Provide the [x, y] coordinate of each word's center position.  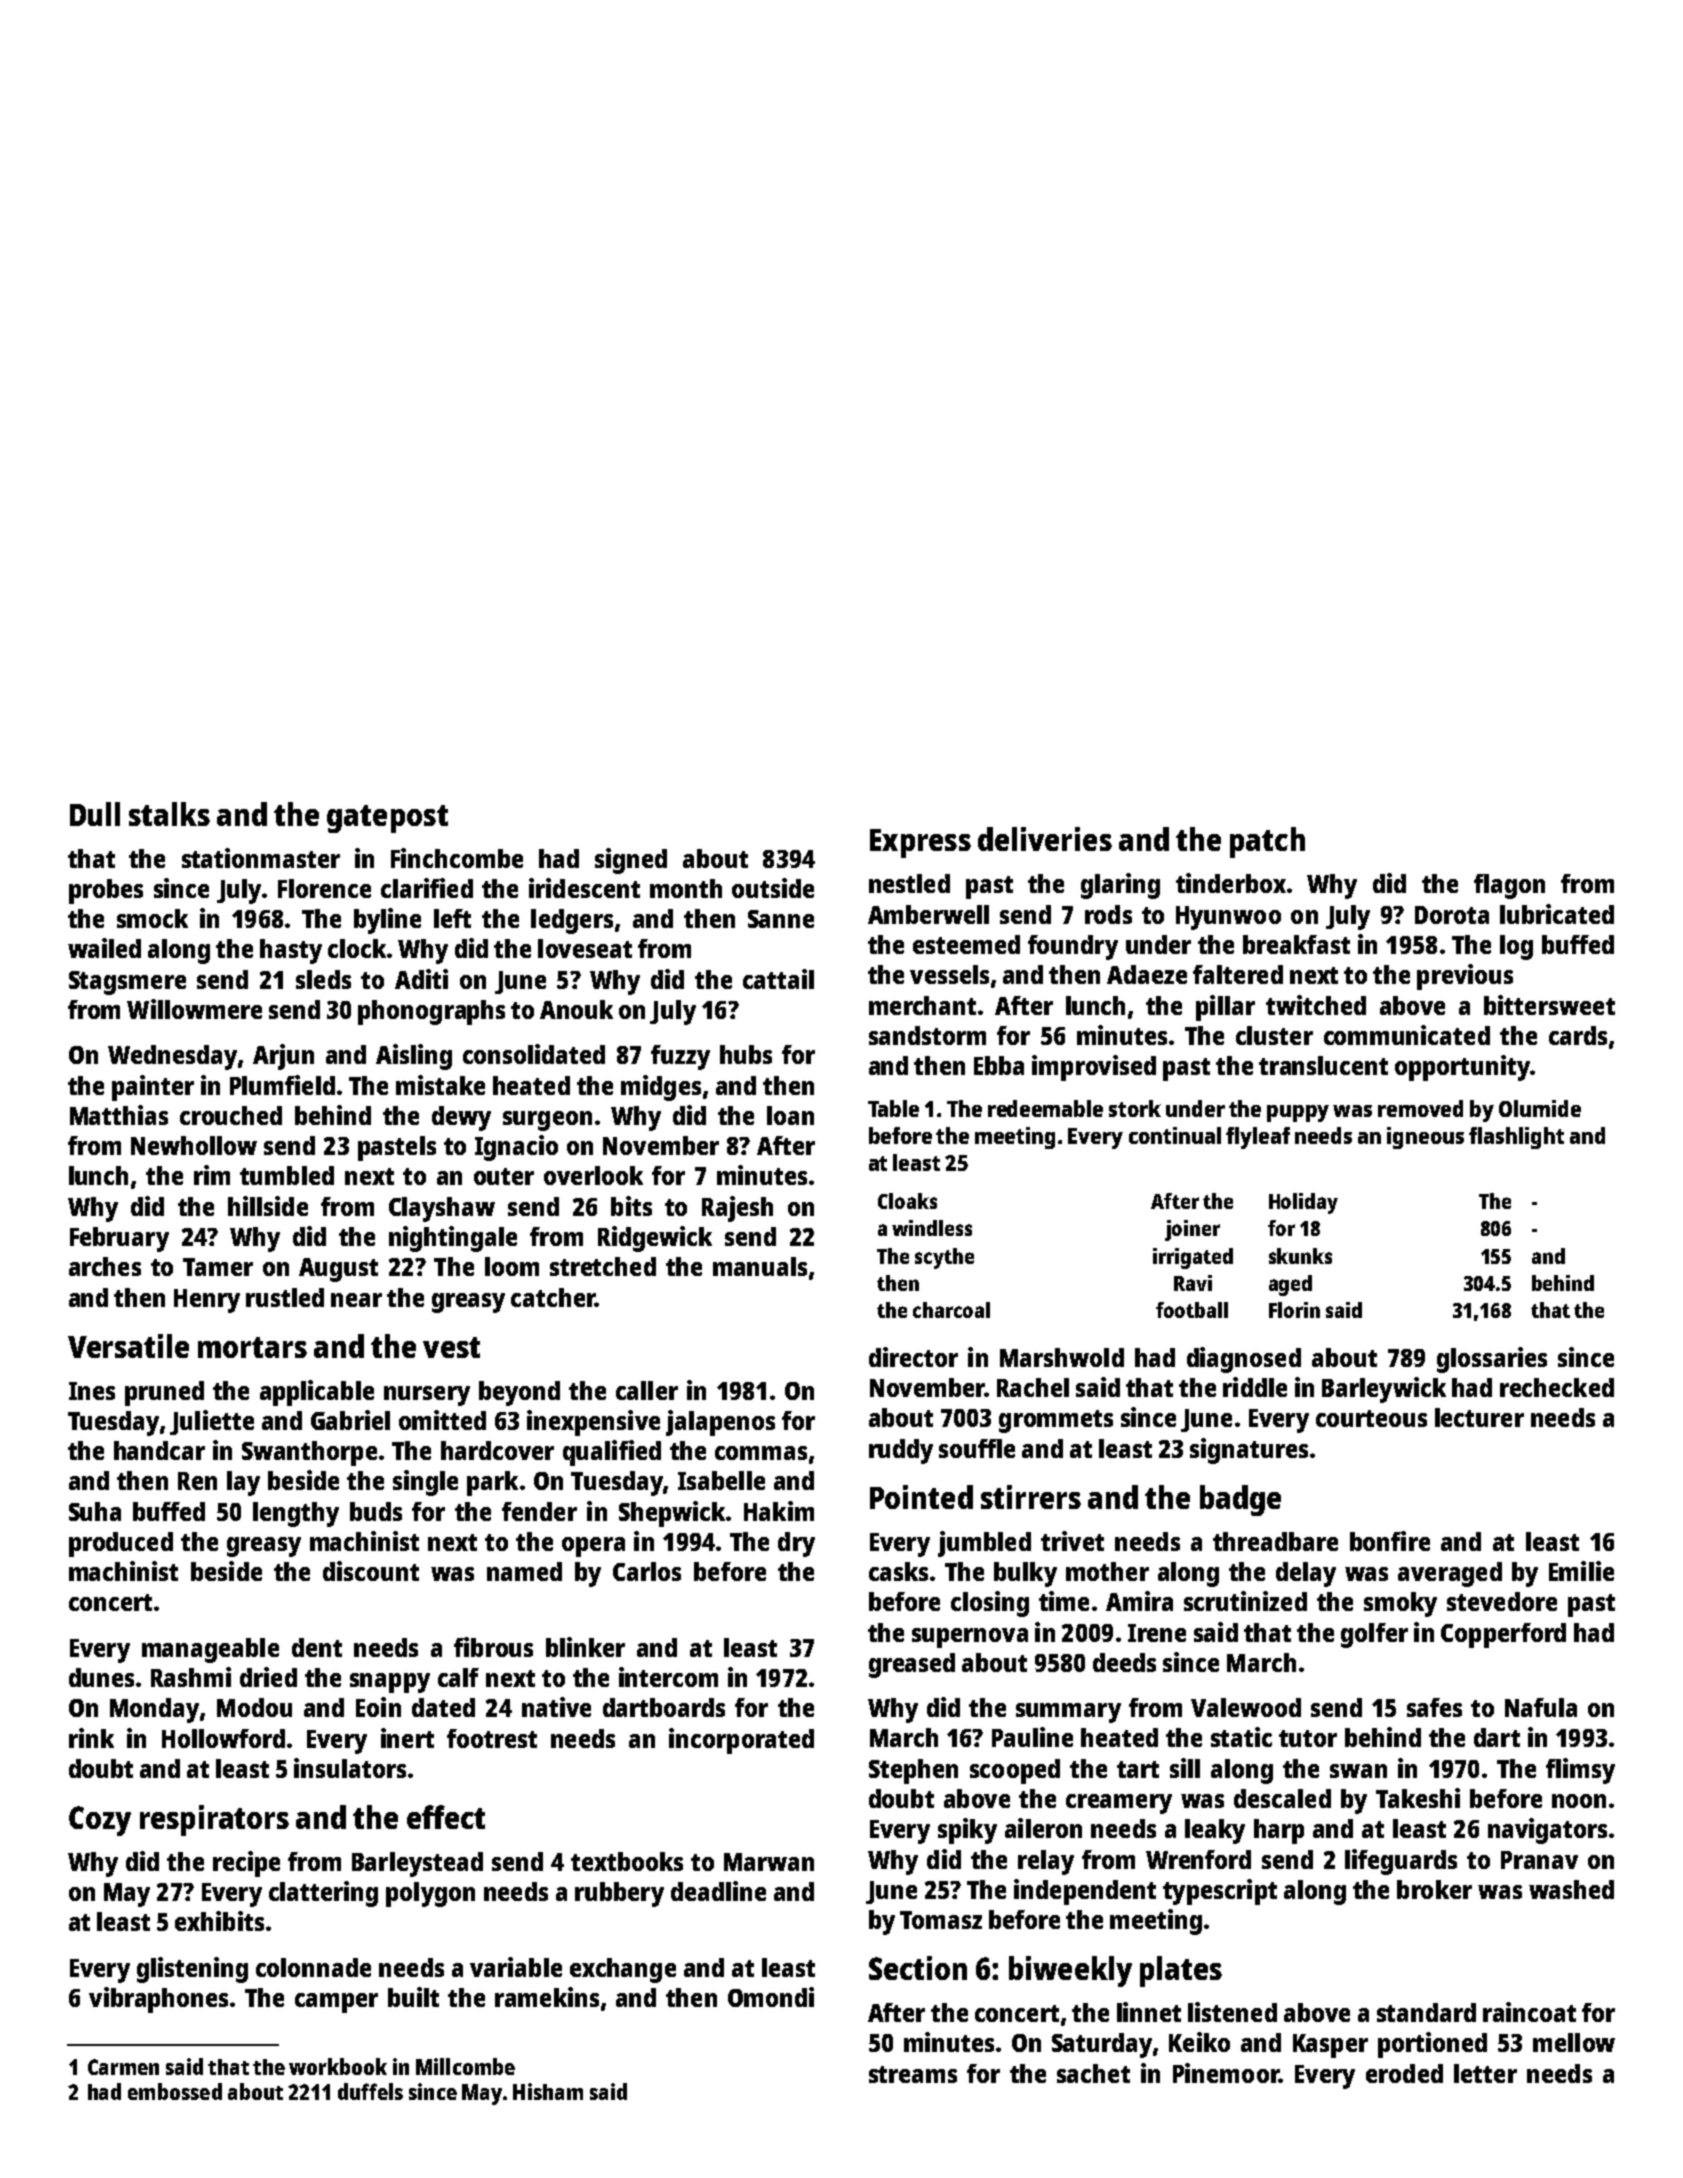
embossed [175, 2091]
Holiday [1303, 1203]
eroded [1404, 2073]
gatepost [387, 819]
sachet [1093, 2073]
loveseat [585, 948]
